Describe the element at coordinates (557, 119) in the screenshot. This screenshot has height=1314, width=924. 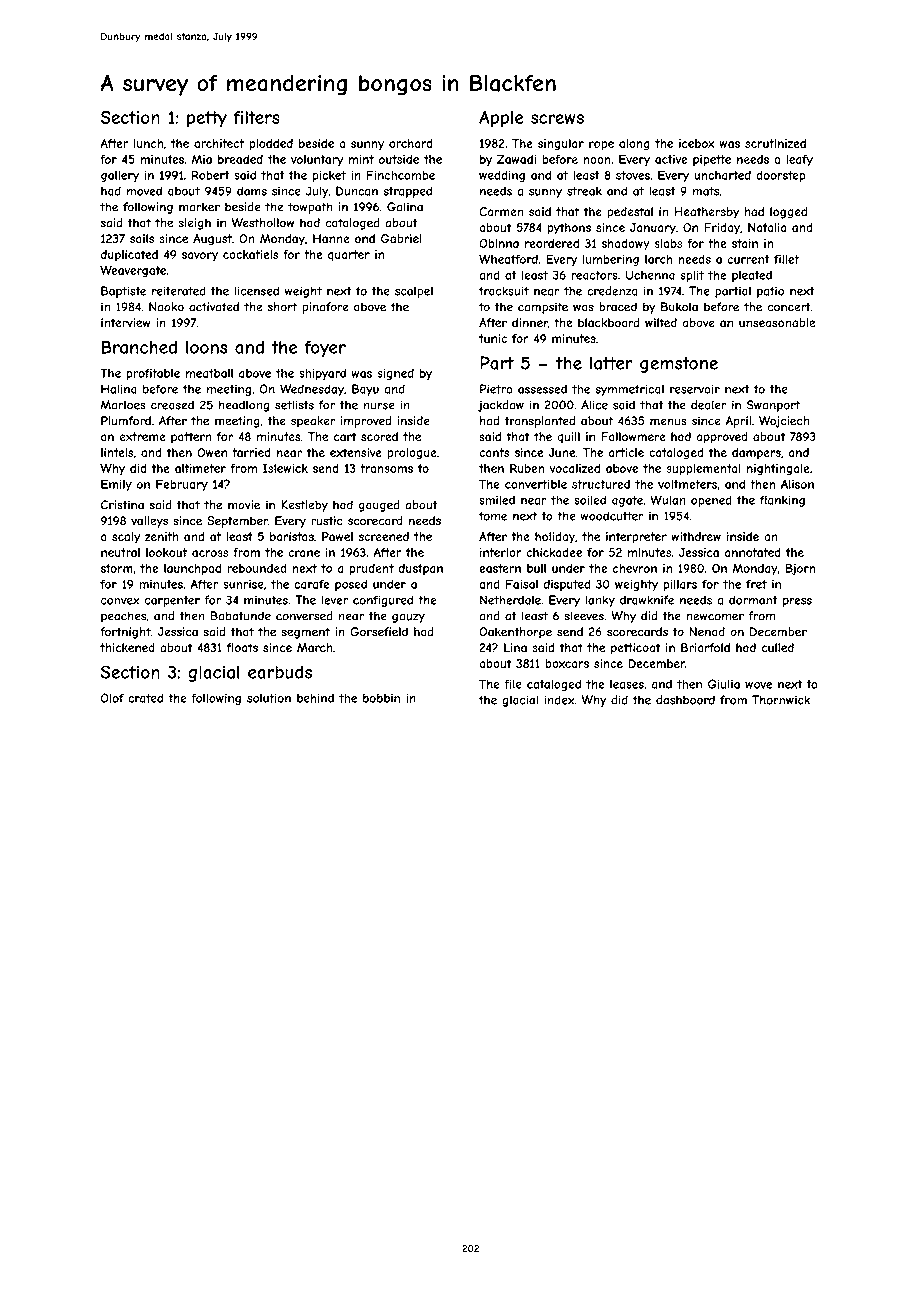
I see `screws` at that location.
